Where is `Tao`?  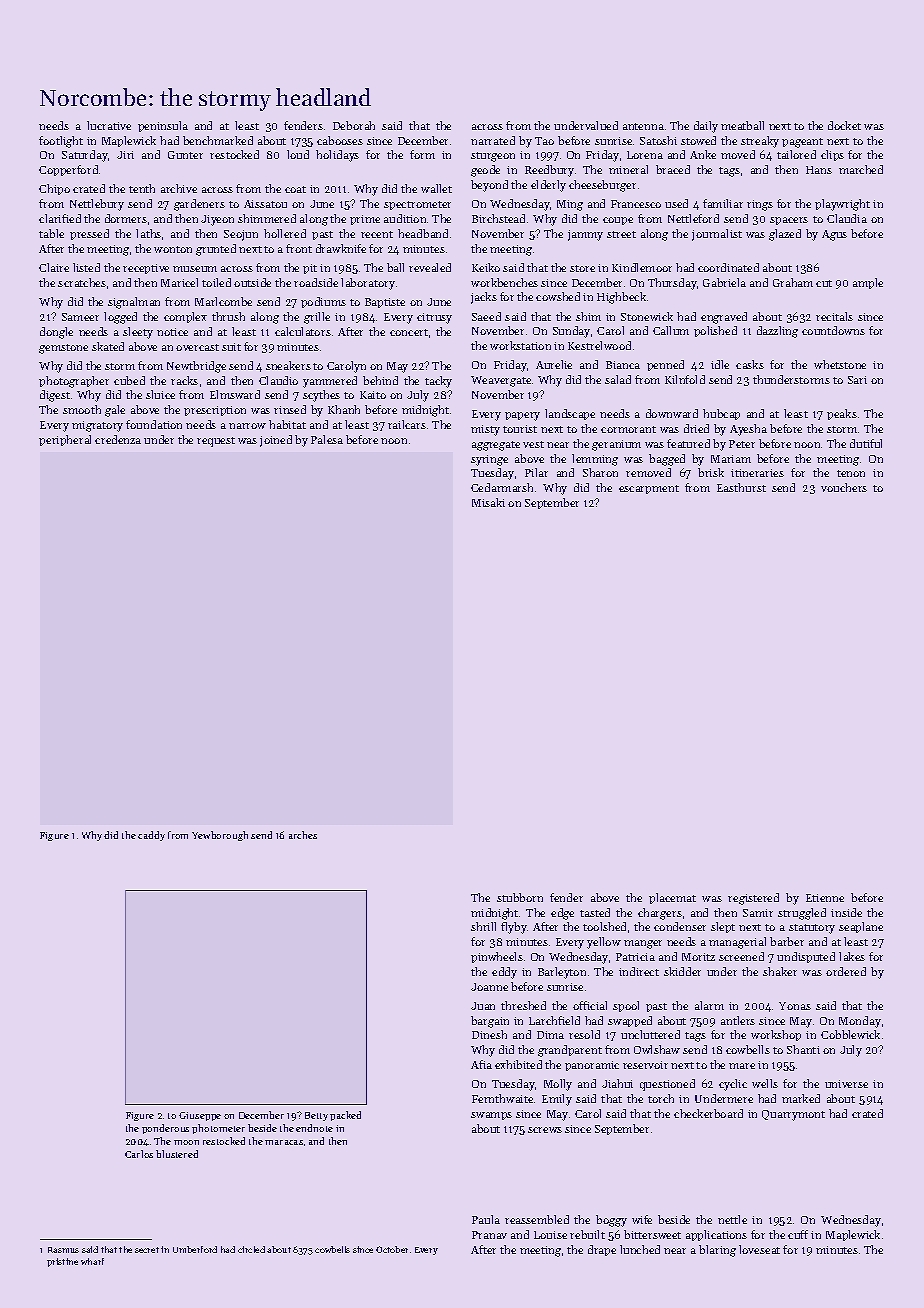 Tao is located at coordinates (544, 141).
